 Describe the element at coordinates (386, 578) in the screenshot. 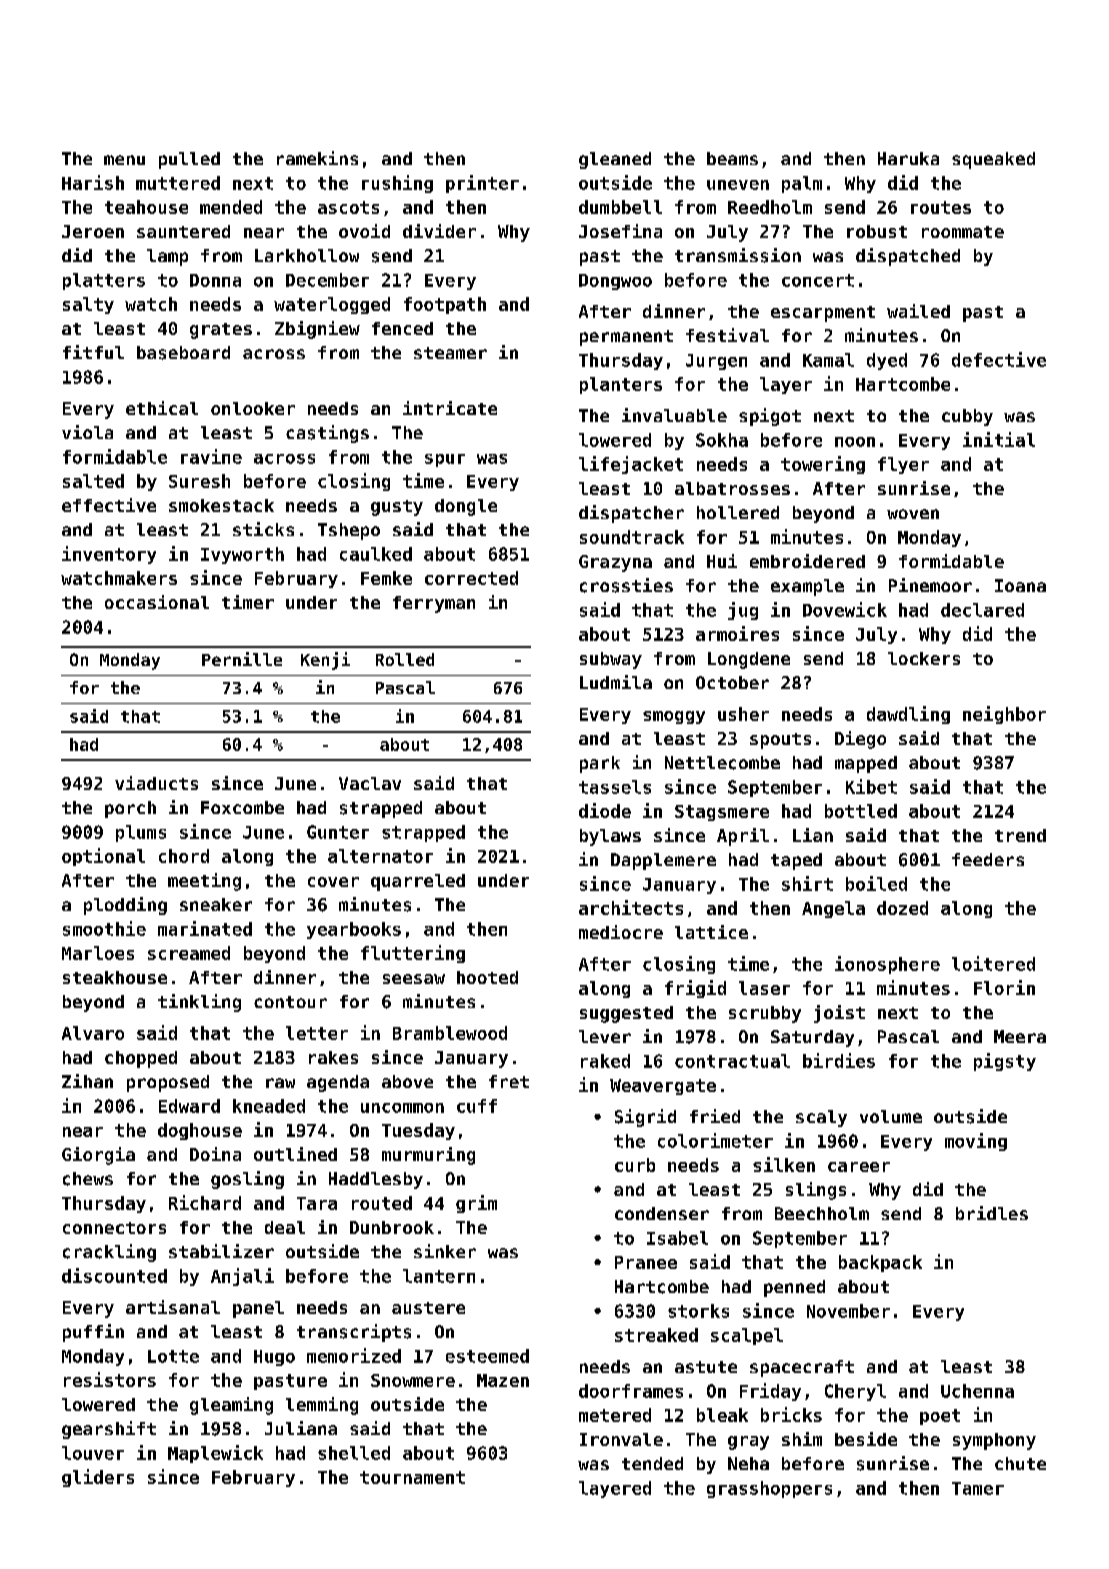

I see `Femke` at that location.
